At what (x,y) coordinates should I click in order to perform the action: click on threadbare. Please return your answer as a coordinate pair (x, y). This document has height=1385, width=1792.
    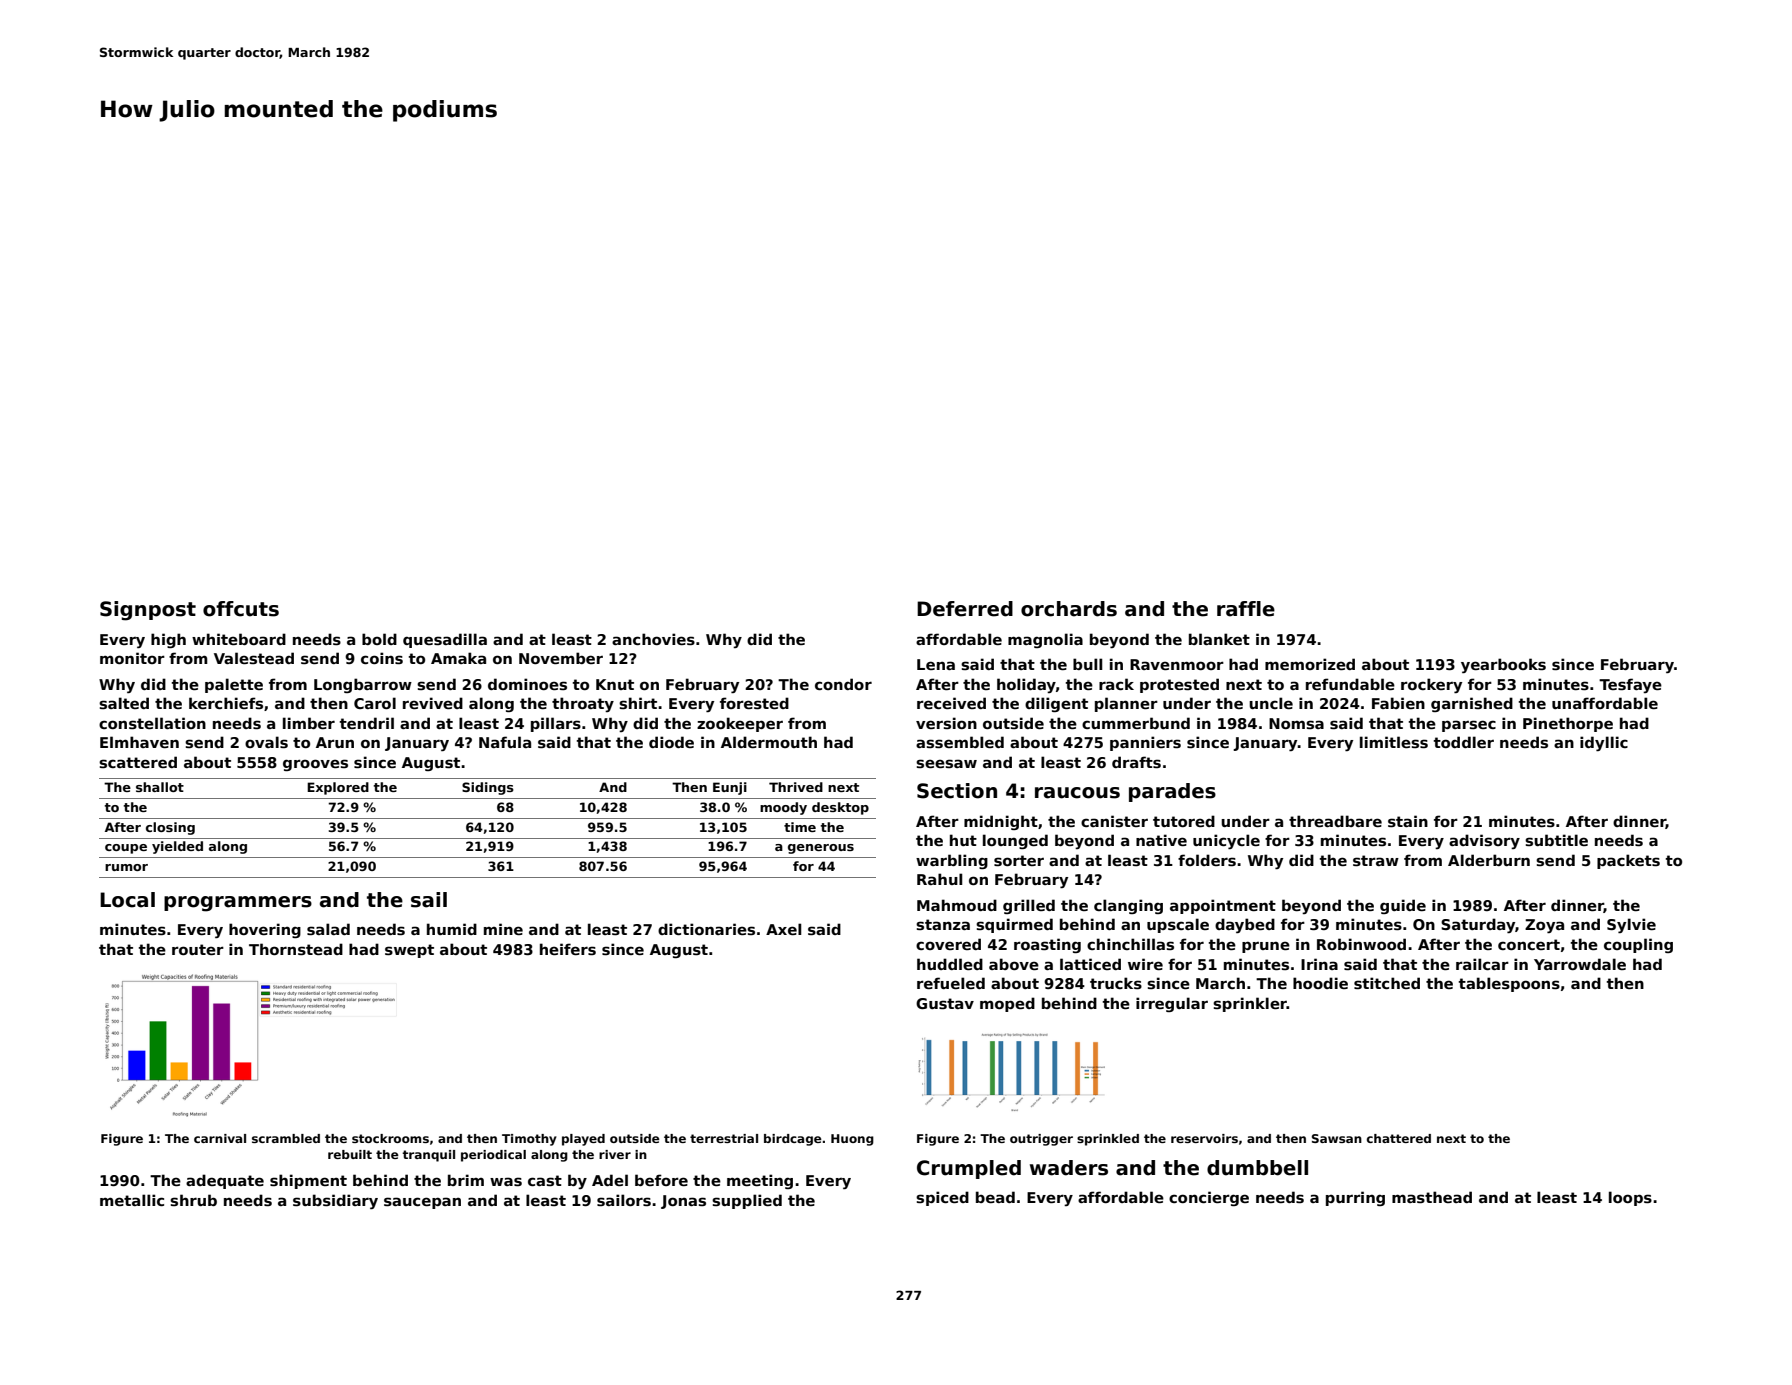
    Looking at the image, I should click on (1335, 821).
